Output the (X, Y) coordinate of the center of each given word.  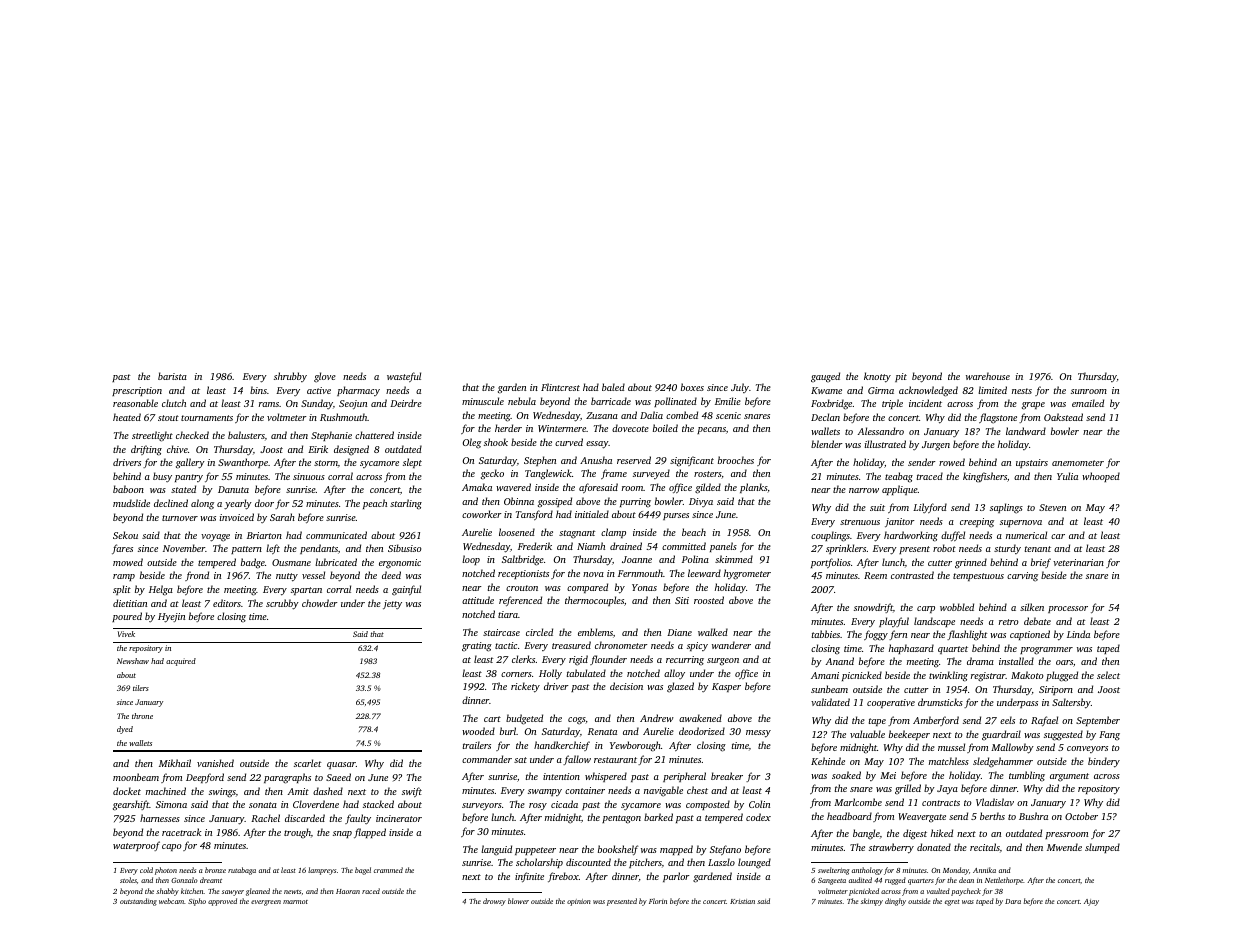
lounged (754, 863)
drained (626, 546)
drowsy (494, 902)
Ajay (1091, 902)
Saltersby (1071, 703)
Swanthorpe (243, 463)
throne (142, 716)
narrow (864, 490)
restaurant (615, 760)
